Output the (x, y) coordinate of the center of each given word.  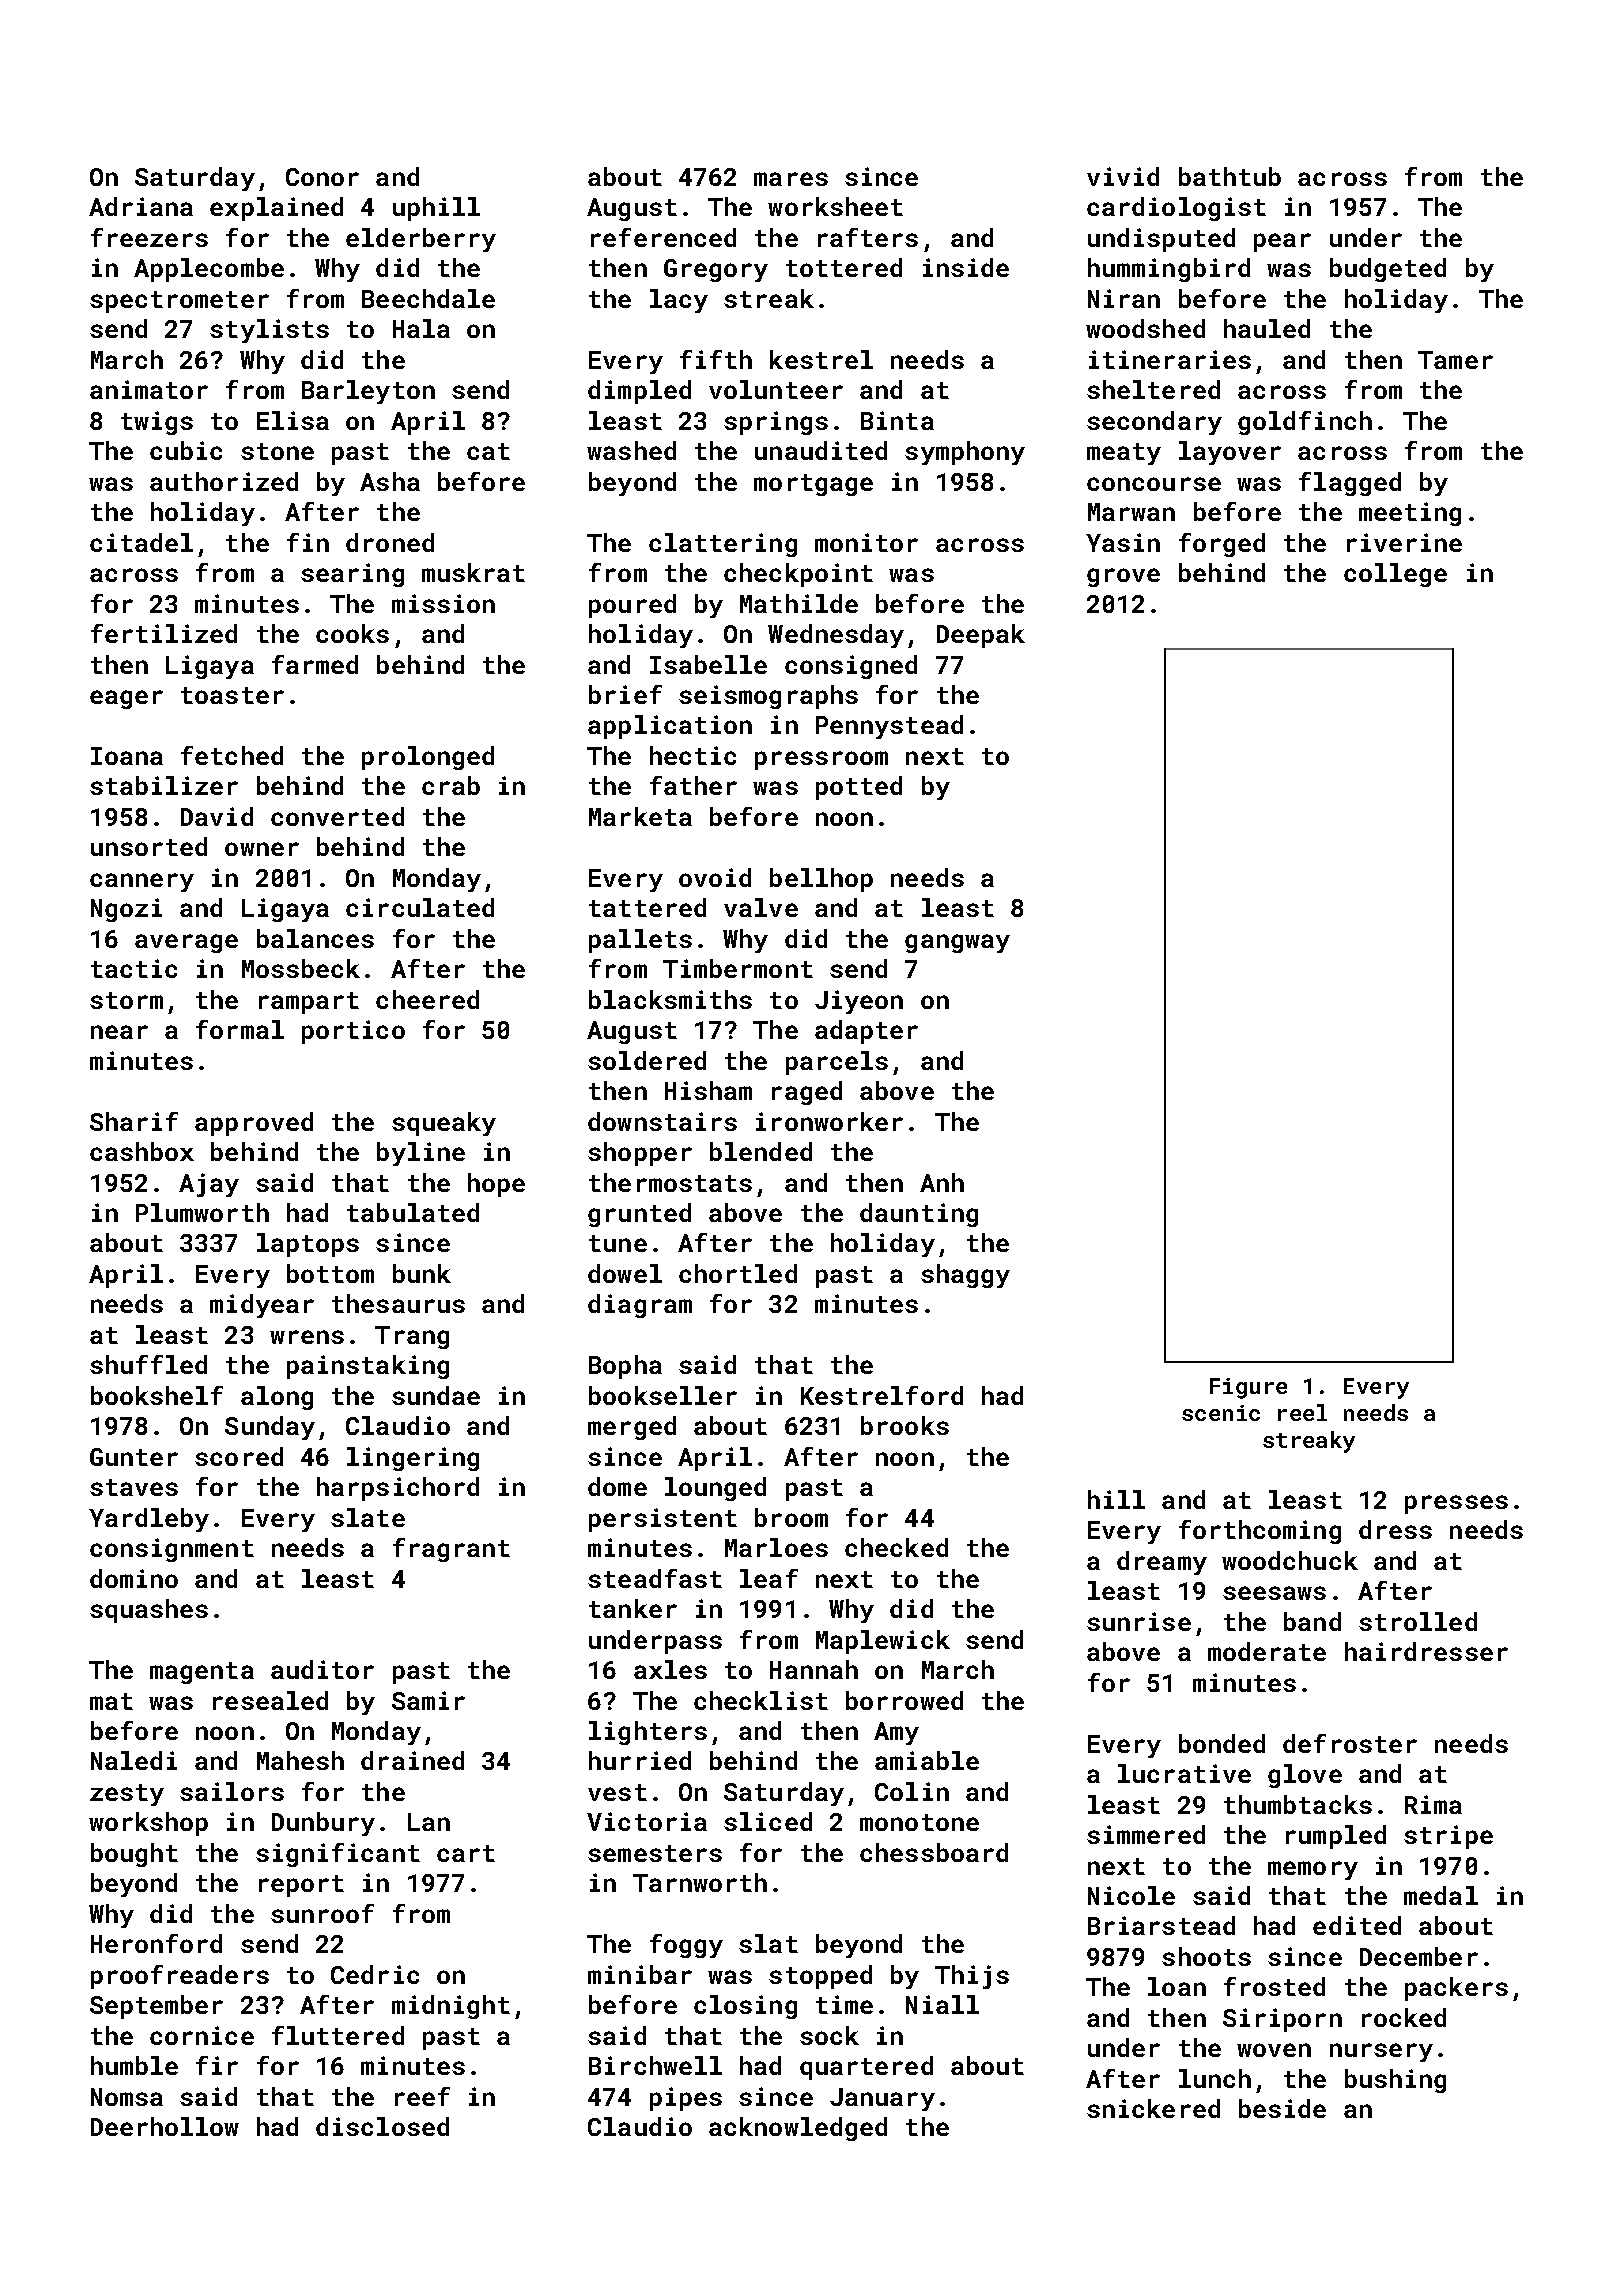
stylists (269, 331)
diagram (640, 1306)
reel (1302, 1412)
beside (1282, 2108)
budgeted (1388, 270)
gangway (957, 943)
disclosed (382, 2126)
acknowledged (798, 2129)
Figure (1248, 1388)
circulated (420, 907)
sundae (436, 1395)
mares (791, 179)
